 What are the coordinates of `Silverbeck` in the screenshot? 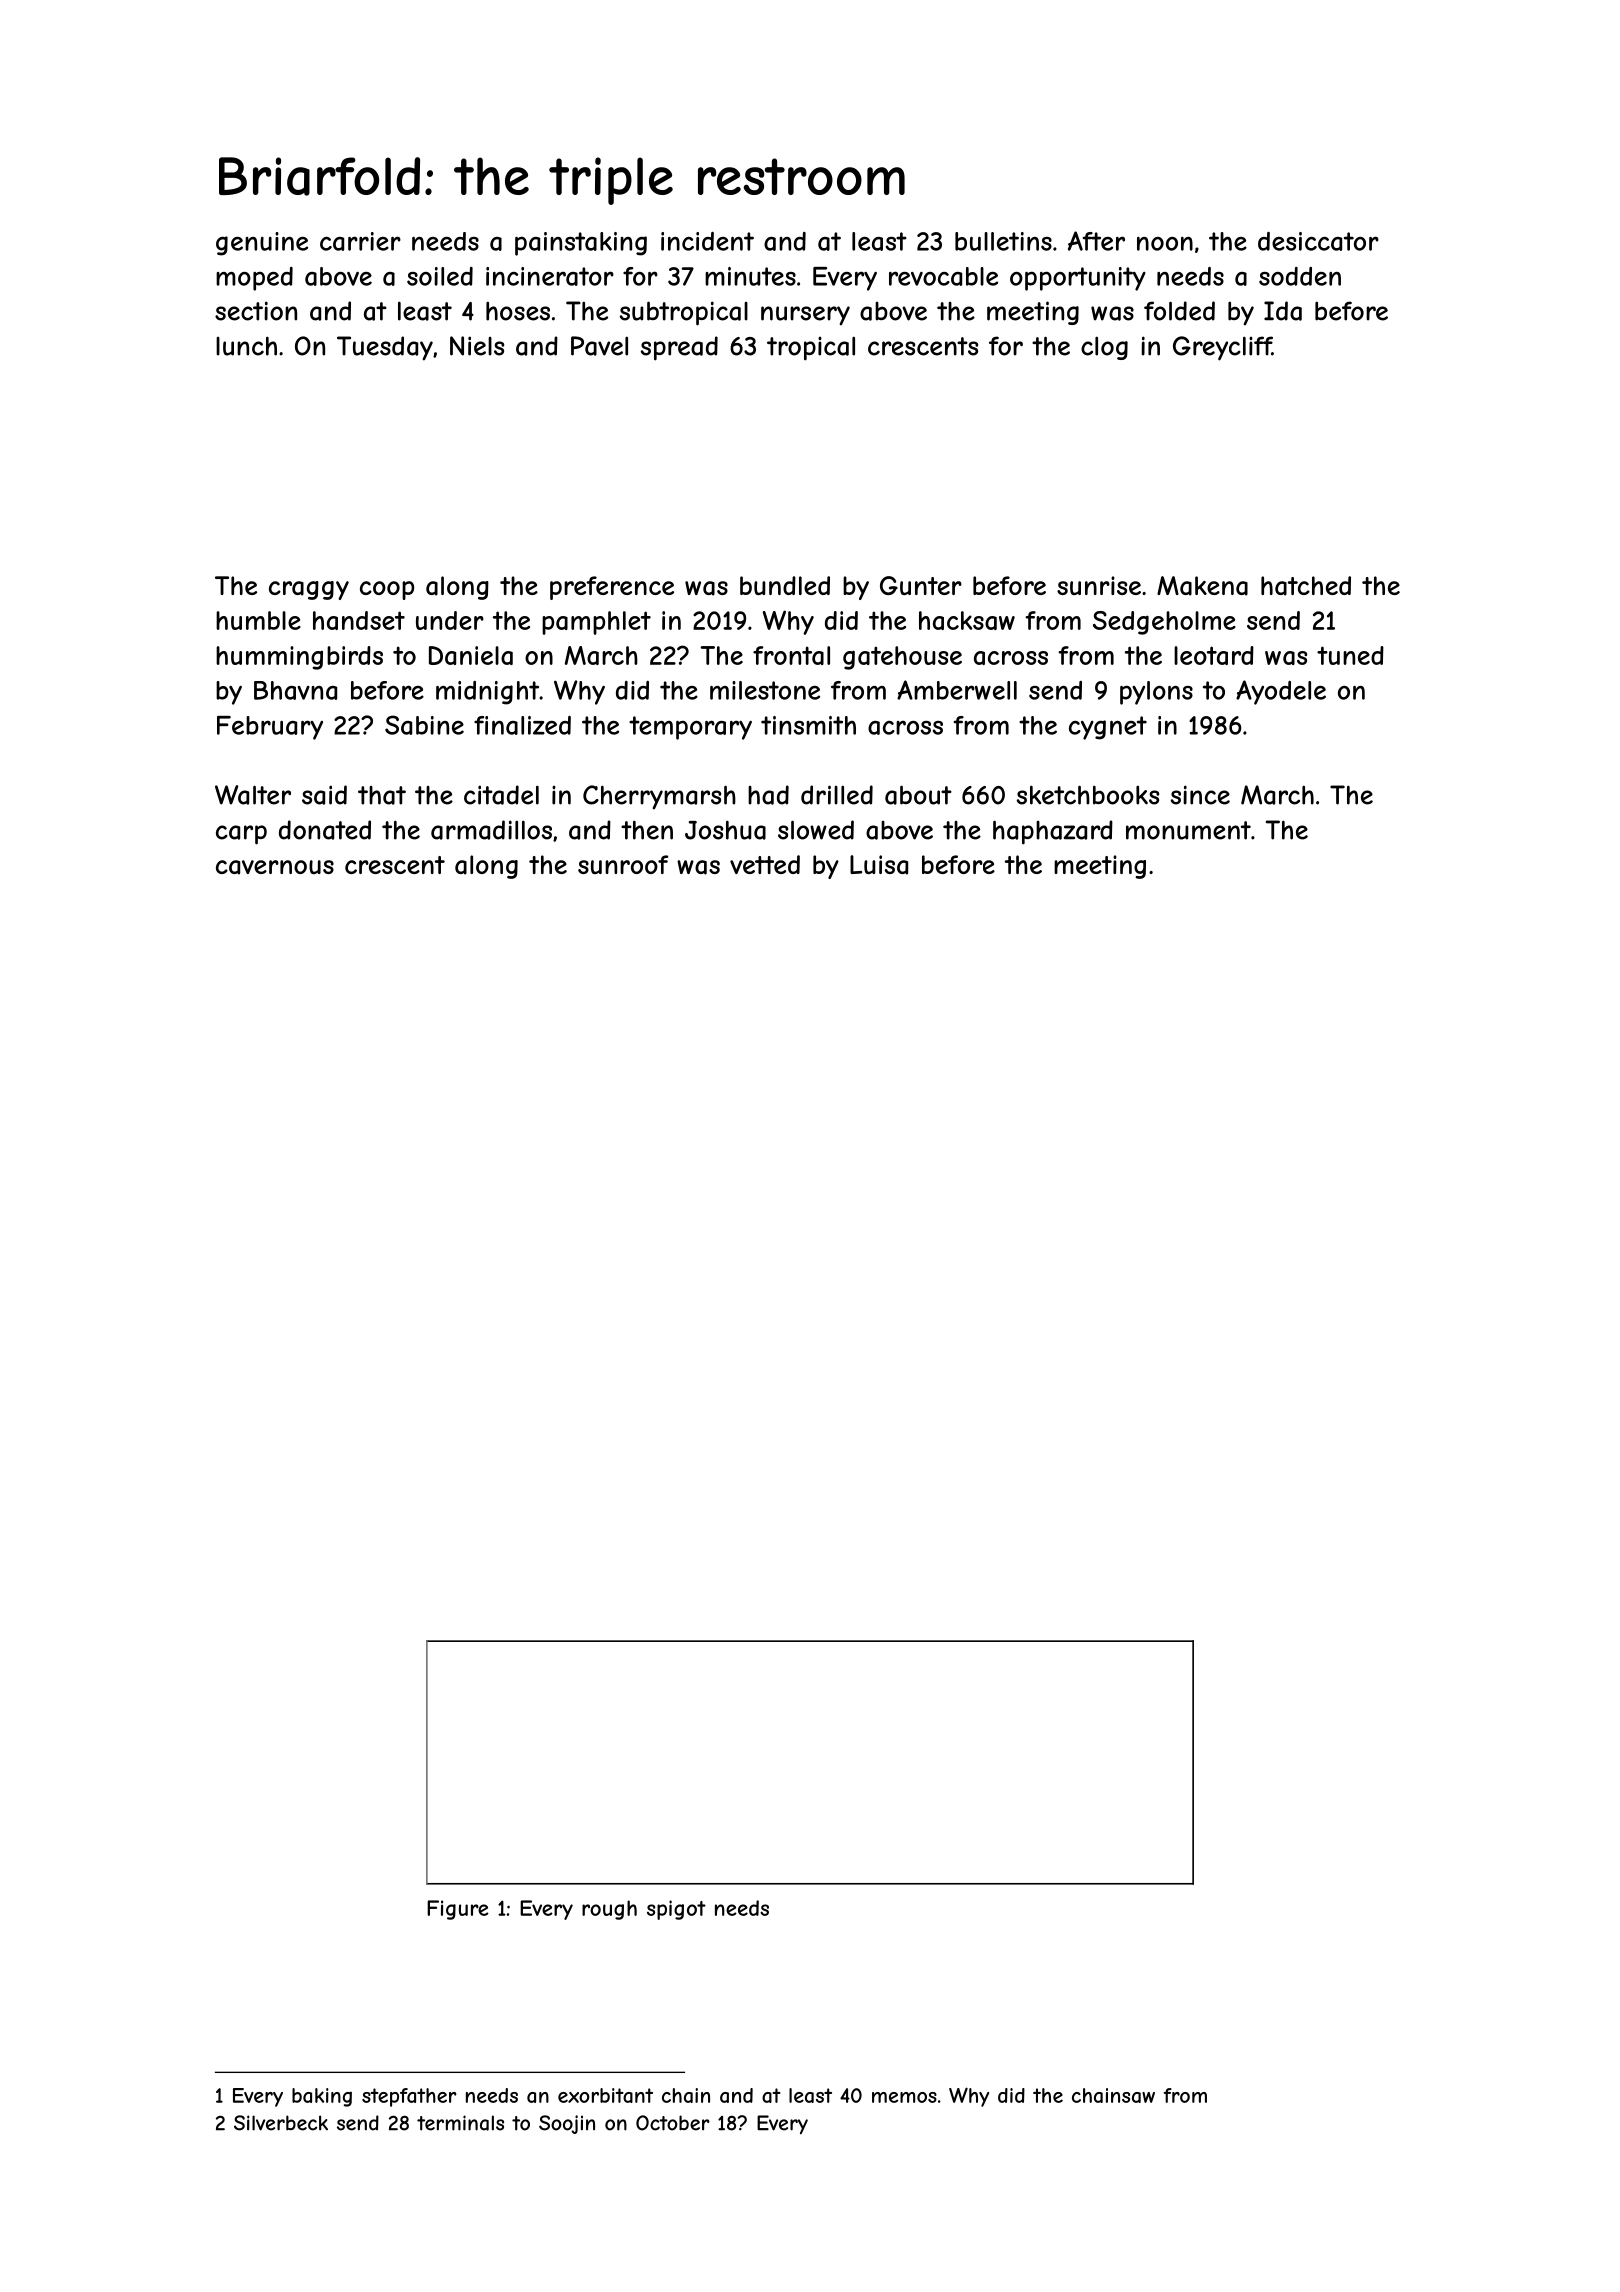 It's located at (281, 2123).
